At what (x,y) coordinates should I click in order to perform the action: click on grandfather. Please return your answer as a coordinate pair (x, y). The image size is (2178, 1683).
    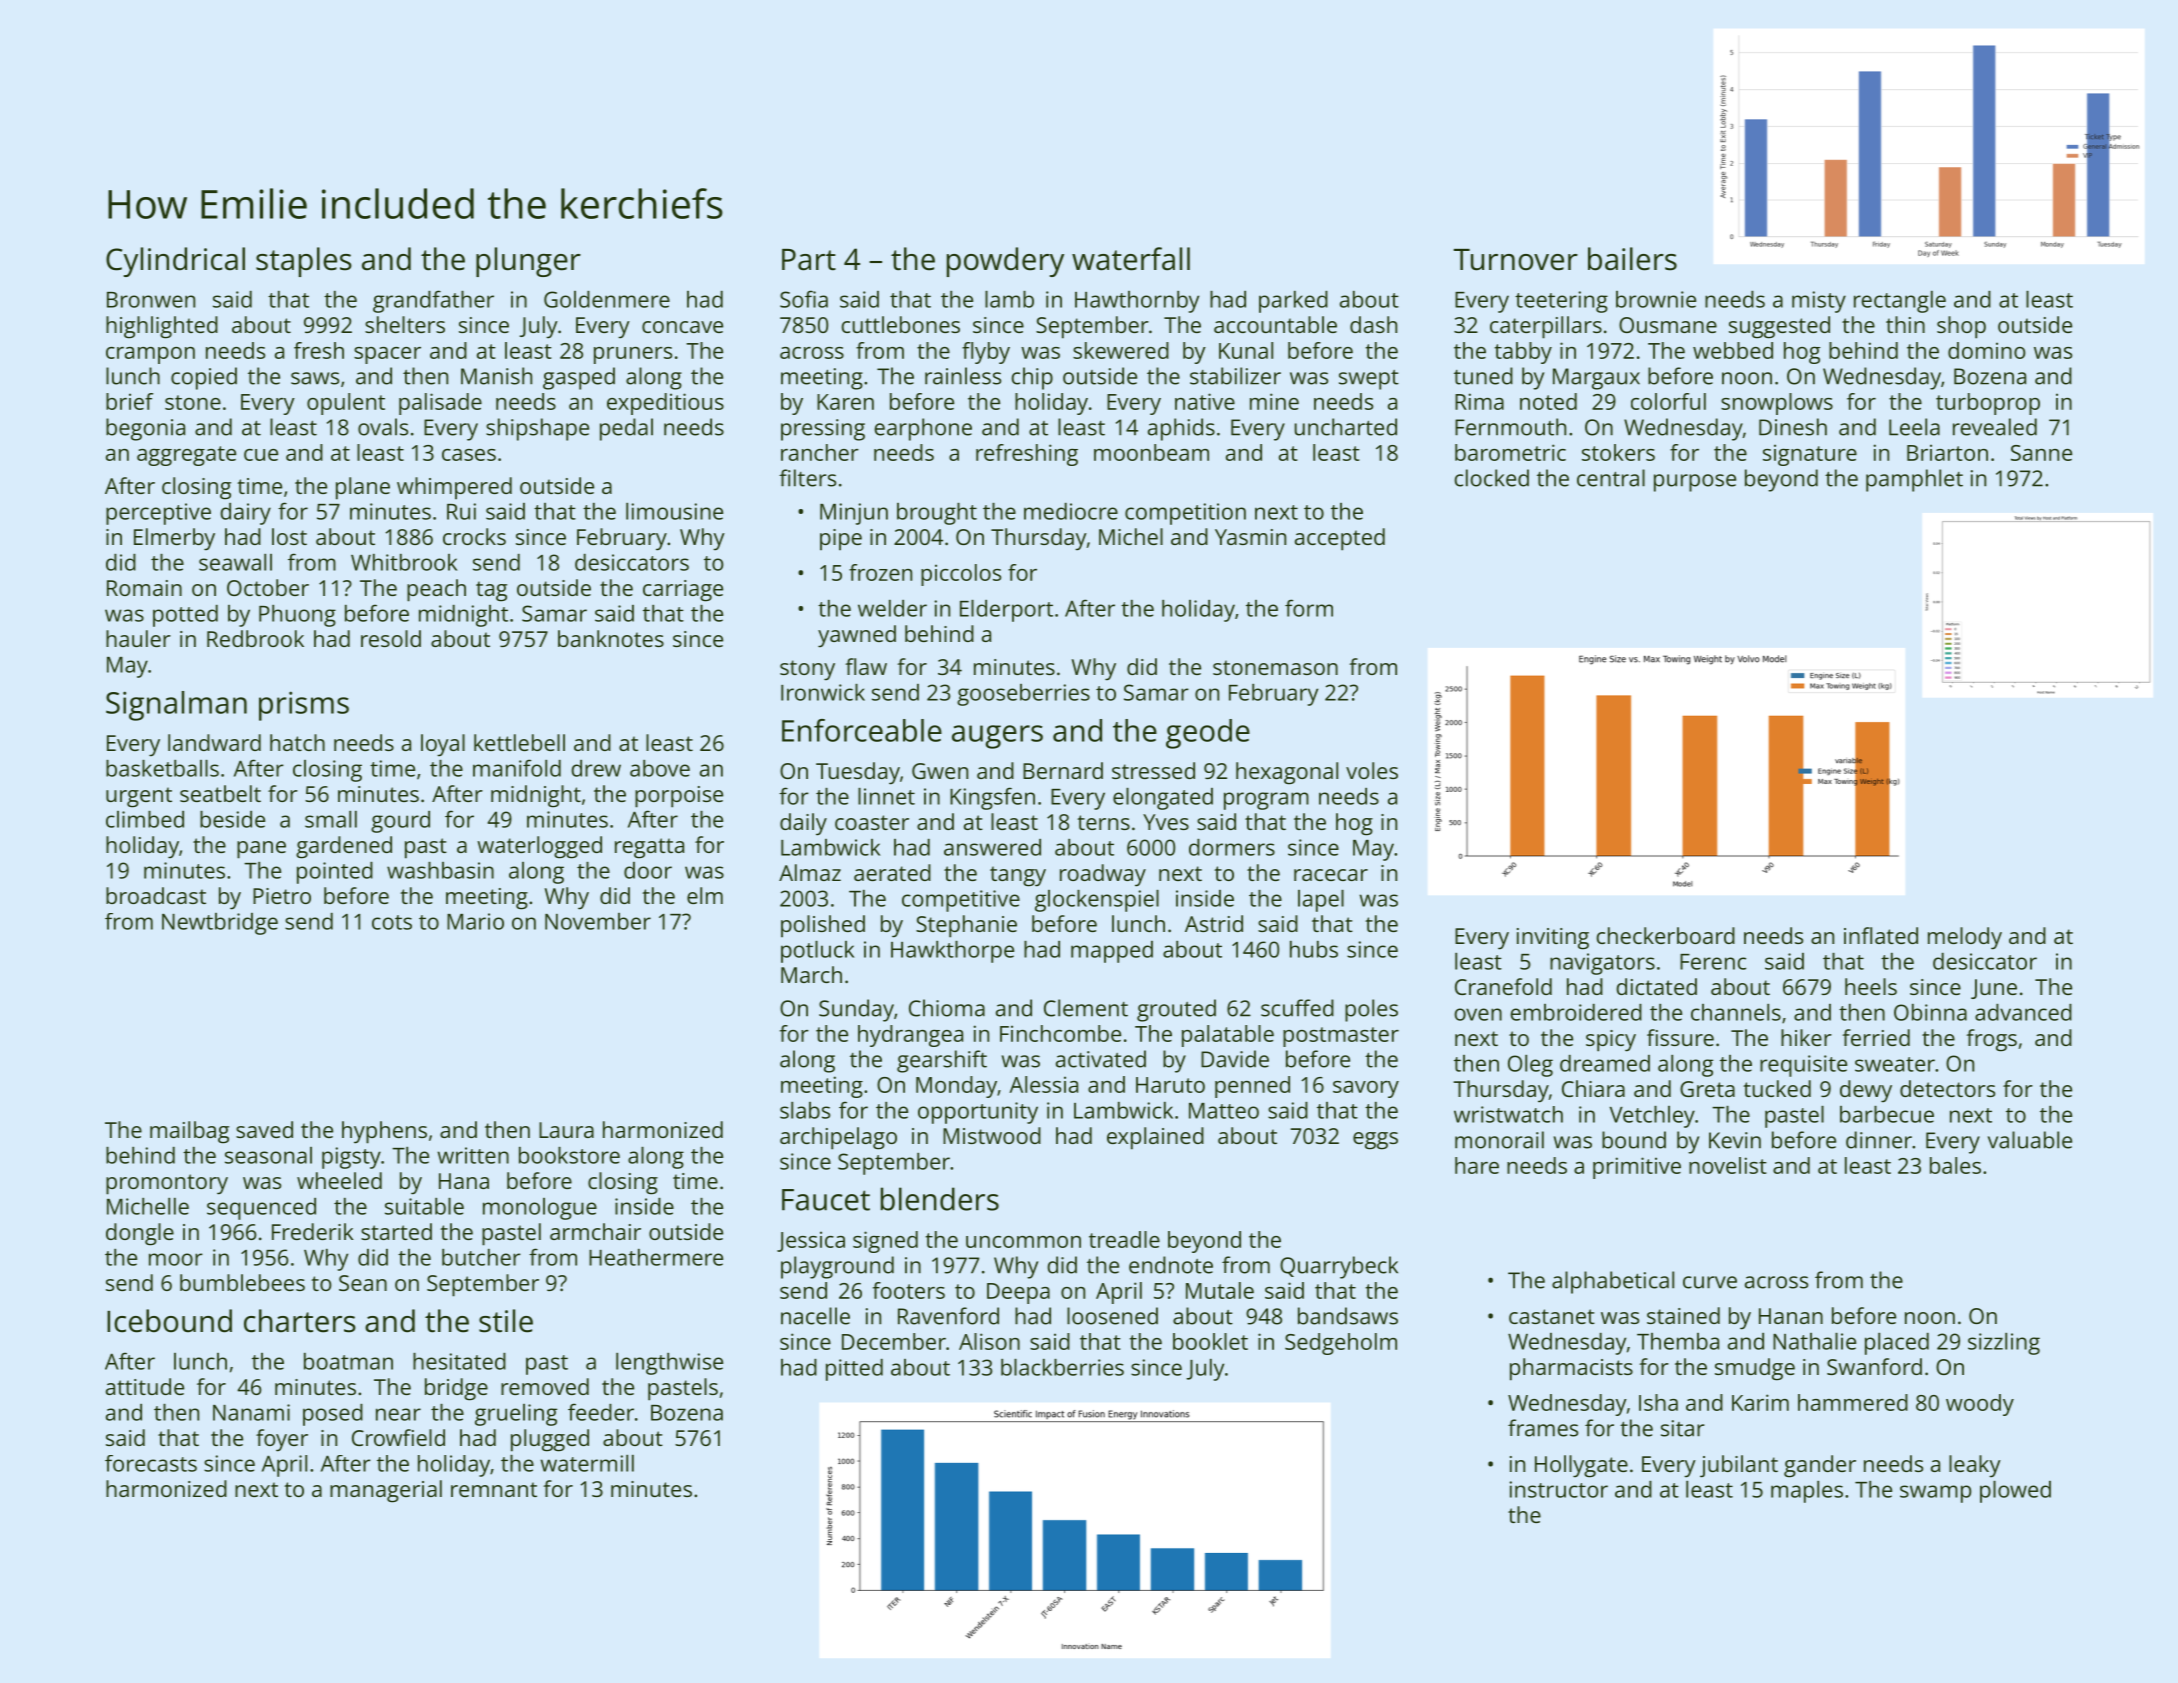
    Looking at the image, I should click on (433, 301).
